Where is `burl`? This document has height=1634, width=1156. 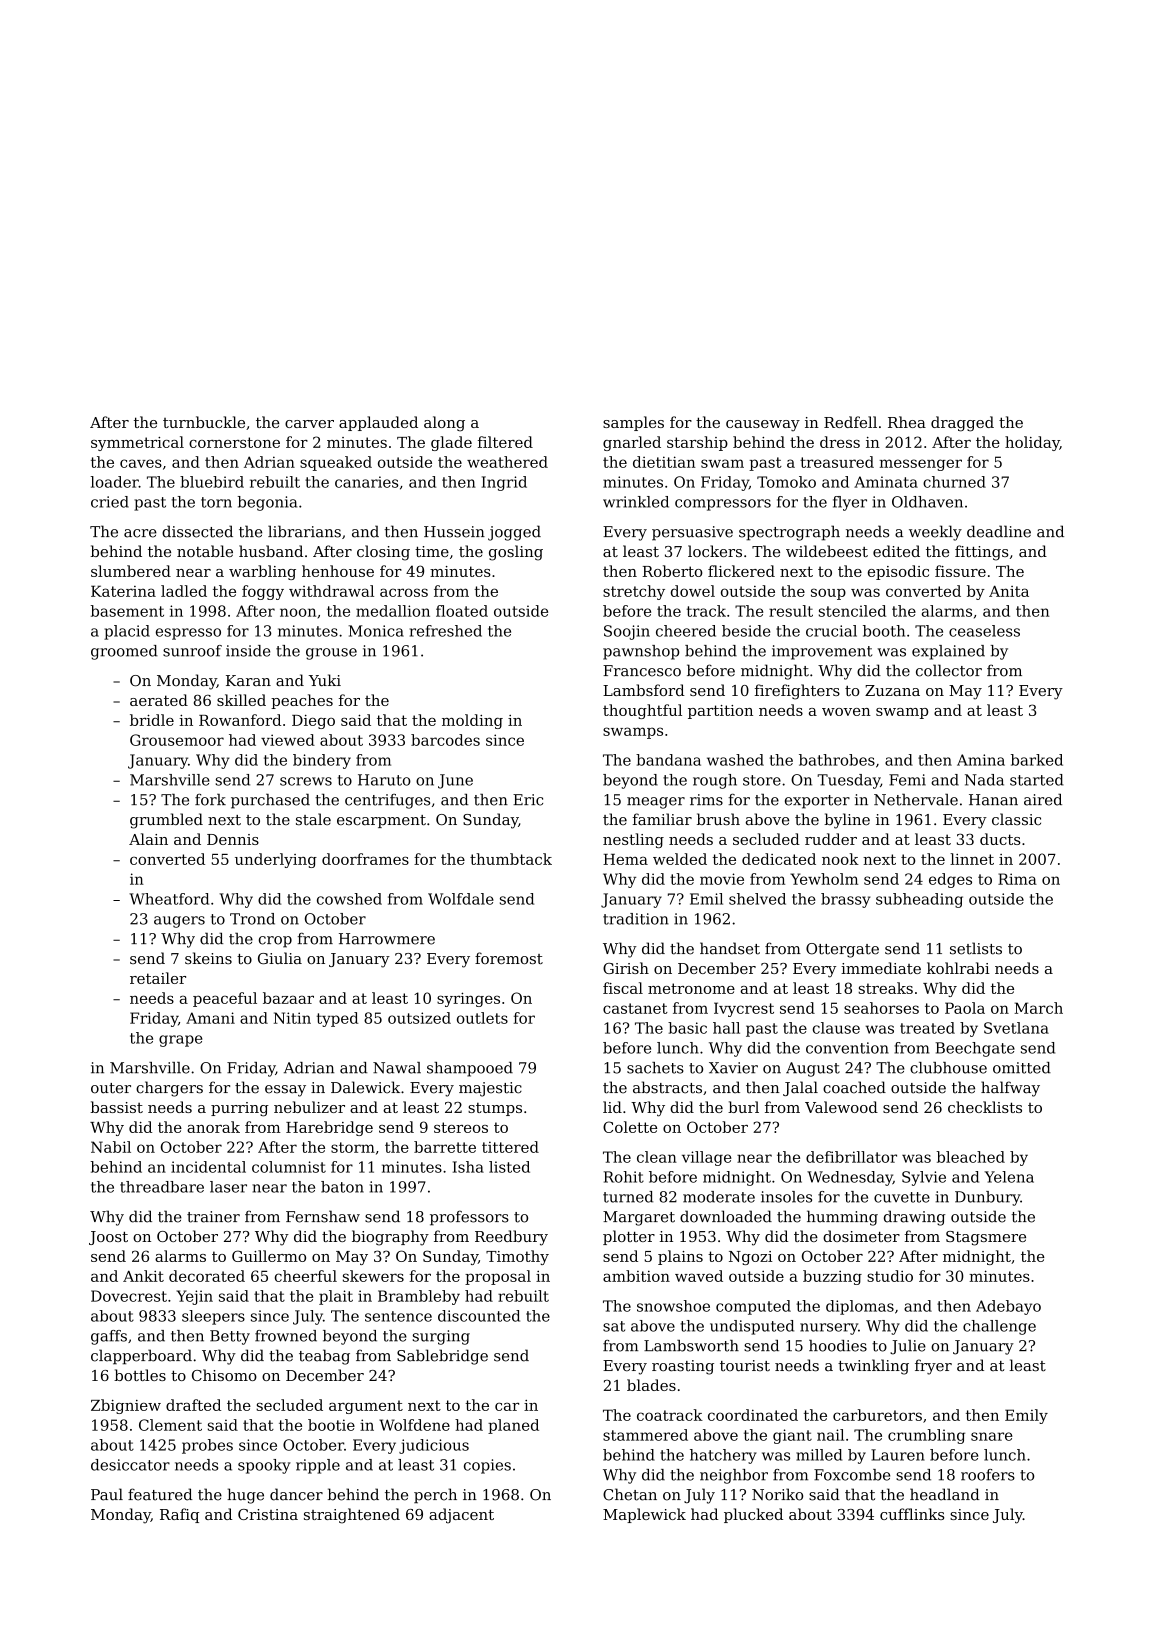 burl is located at coordinates (743, 1107).
